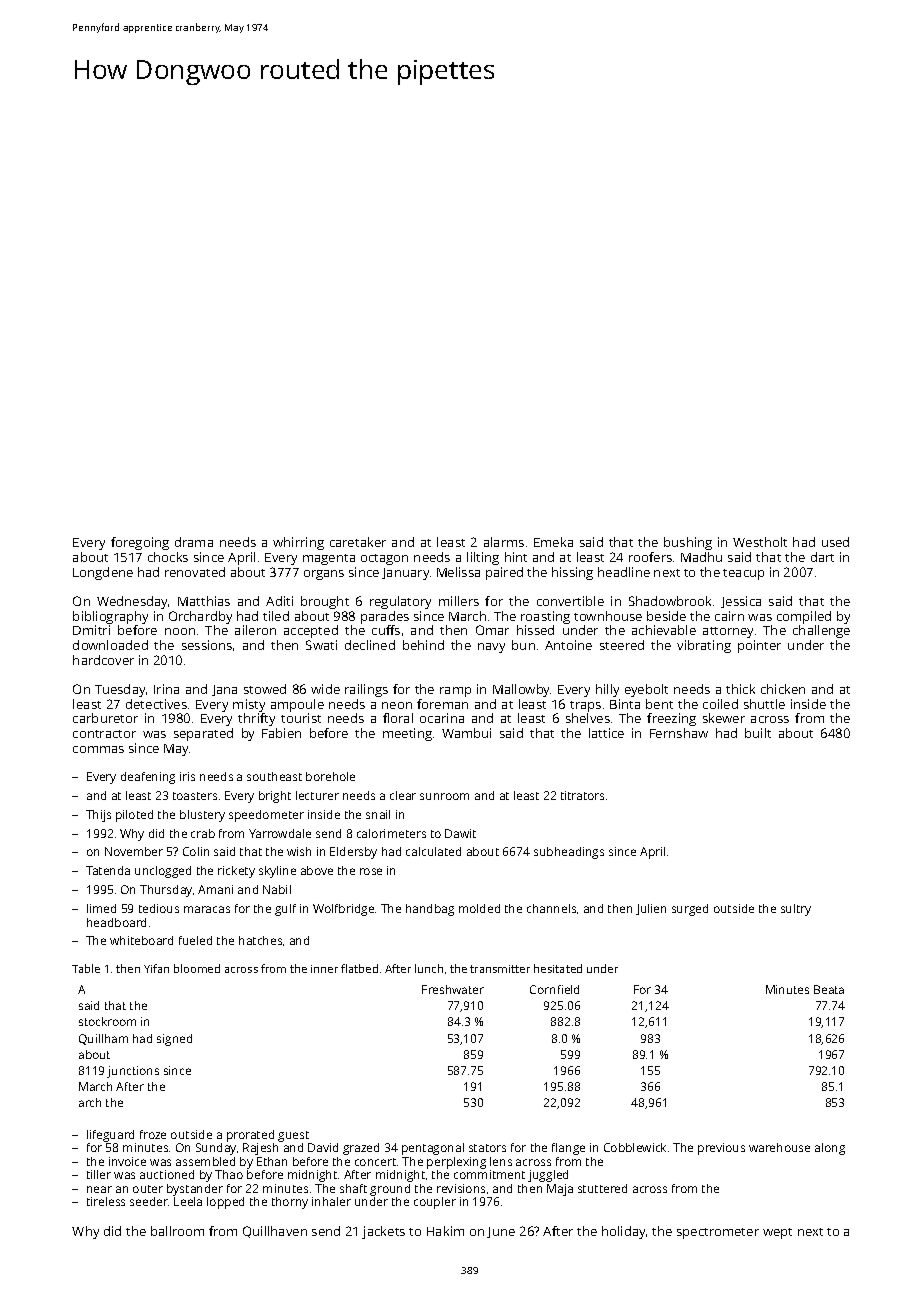 Image resolution: width=924 pixels, height=1308 pixels. Describe the element at coordinates (216, 1149) in the page. I see `Sunday` at that location.
